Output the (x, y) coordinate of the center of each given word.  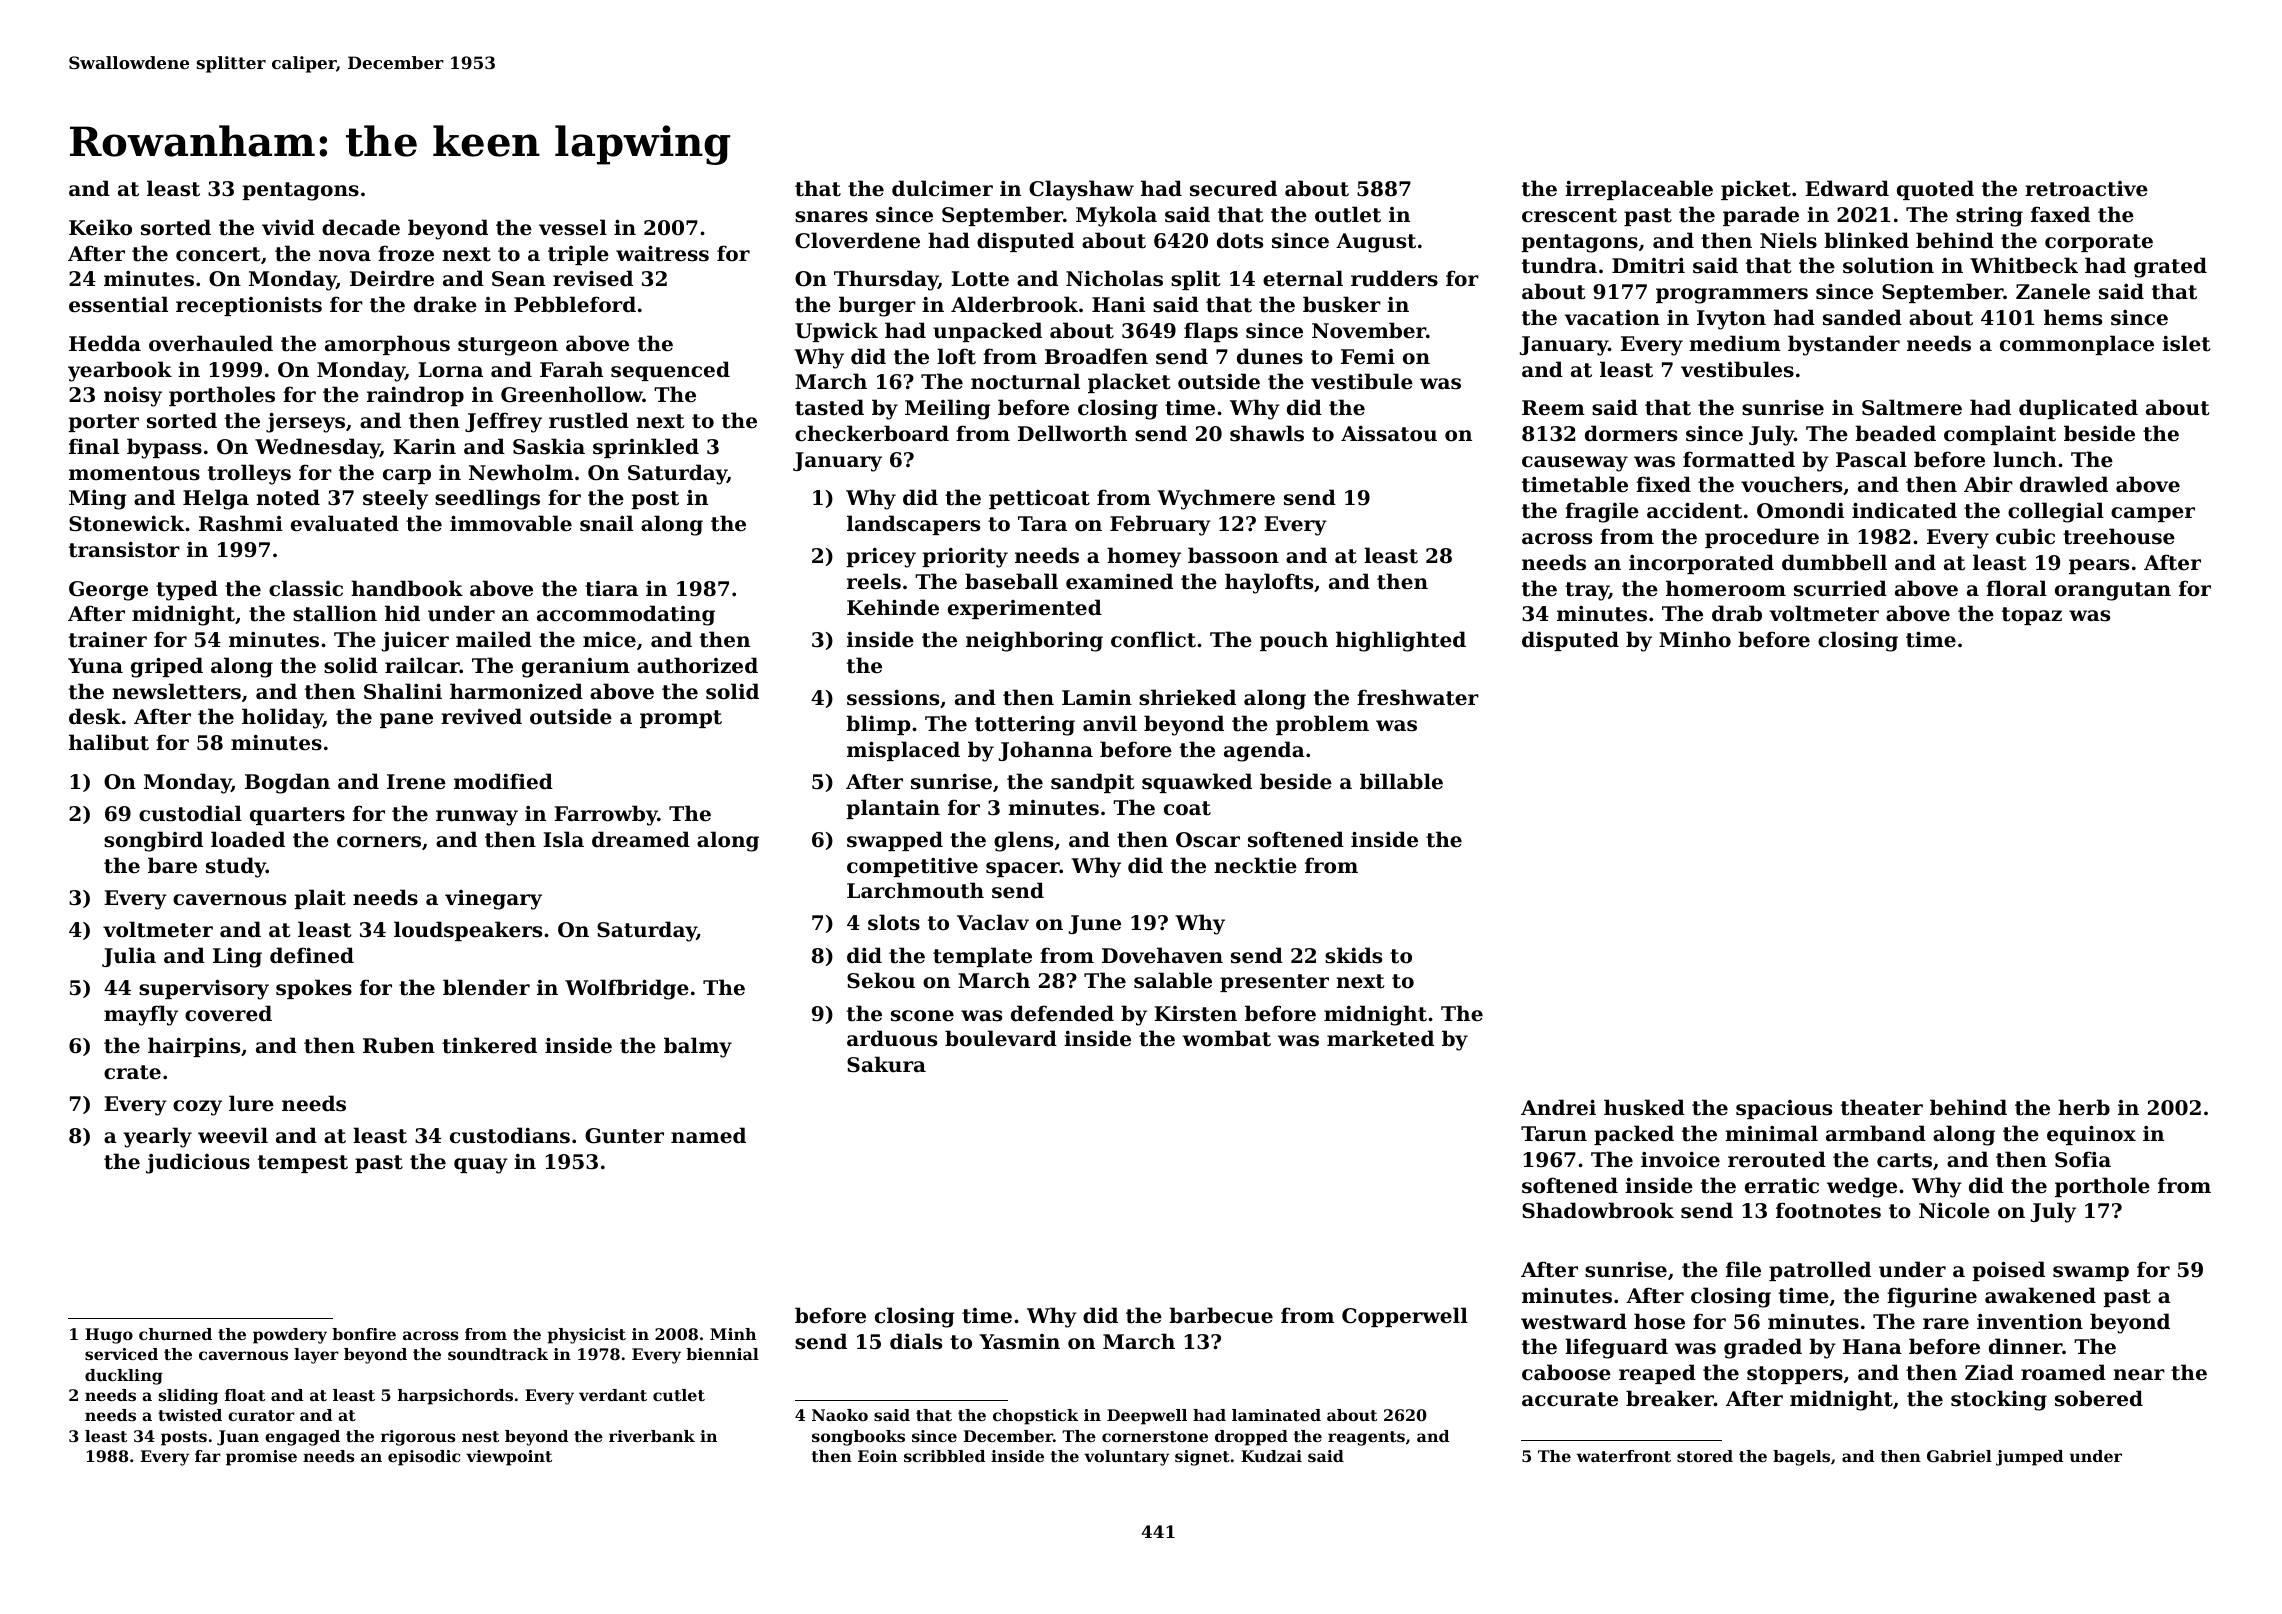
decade (361, 227)
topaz (2032, 616)
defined (312, 955)
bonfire (364, 1334)
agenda (1264, 751)
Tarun (1554, 1134)
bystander (1844, 345)
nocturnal (1025, 381)
